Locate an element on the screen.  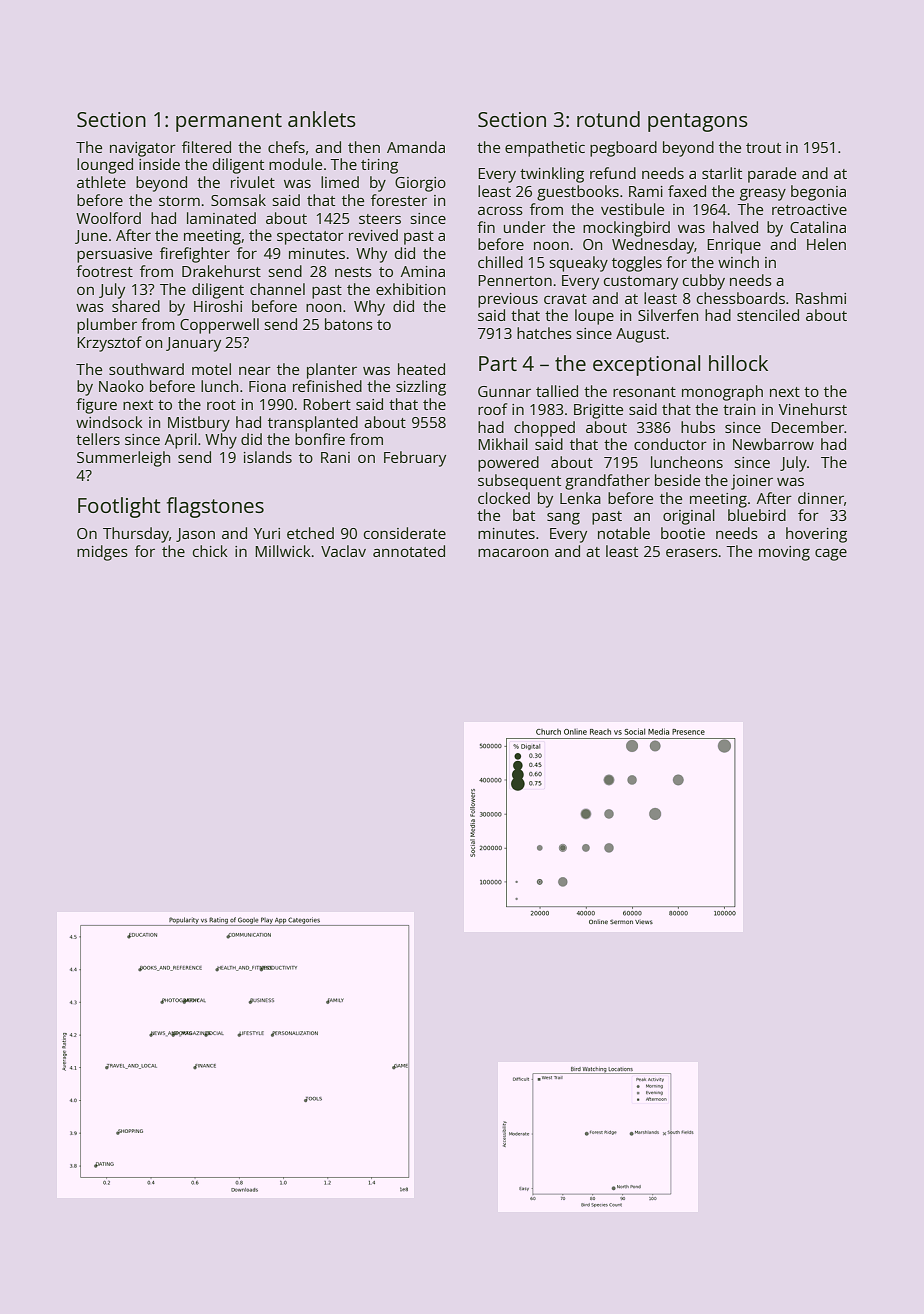
Mikhail is located at coordinates (503, 444).
